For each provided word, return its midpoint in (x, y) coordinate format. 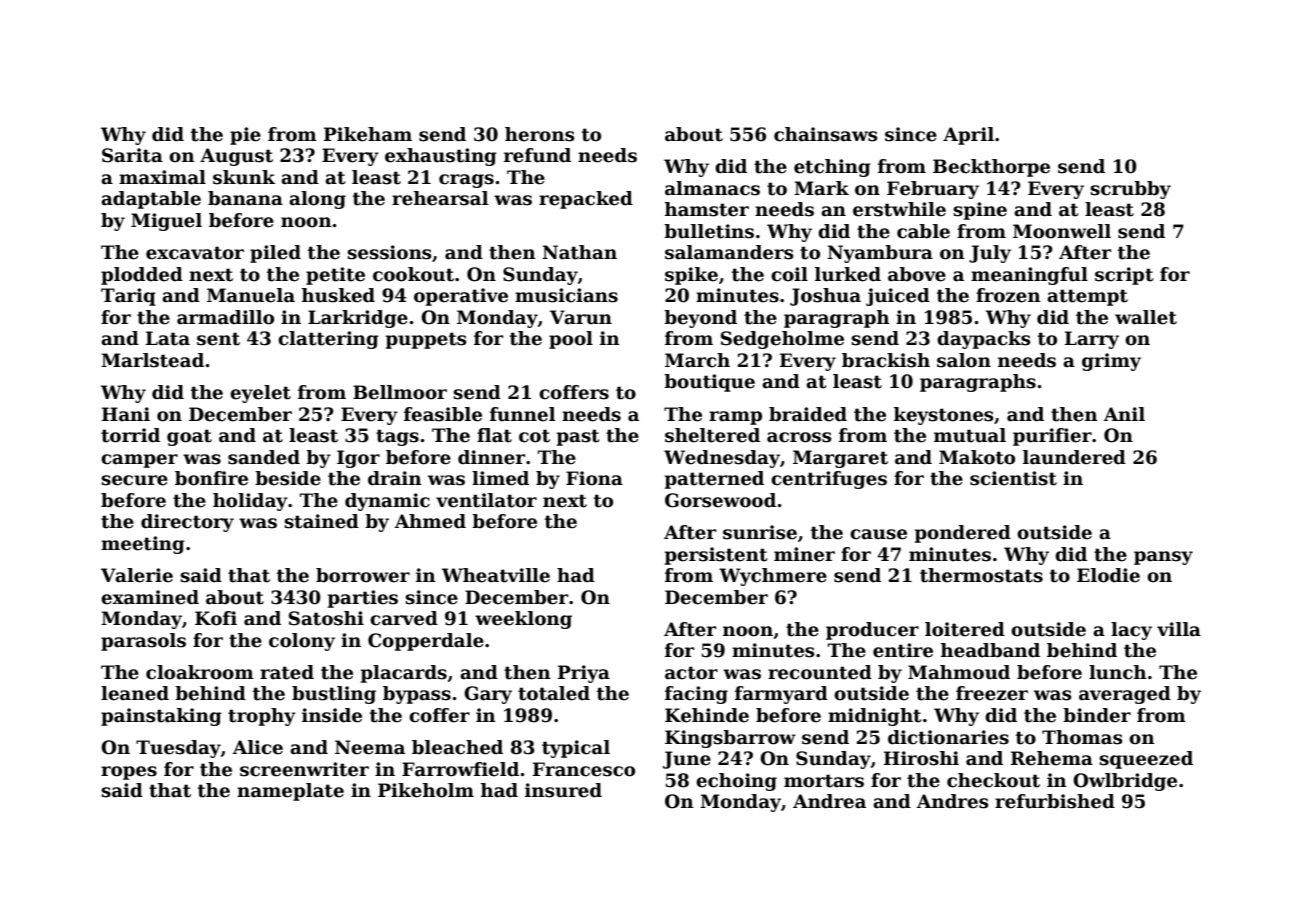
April (968, 136)
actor (691, 673)
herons (540, 134)
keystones (944, 416)
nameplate (290, 792)
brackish (886, 360)
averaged (1125, 695)
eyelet (260, 394)
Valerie (137, 575)
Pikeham (368, 134)
